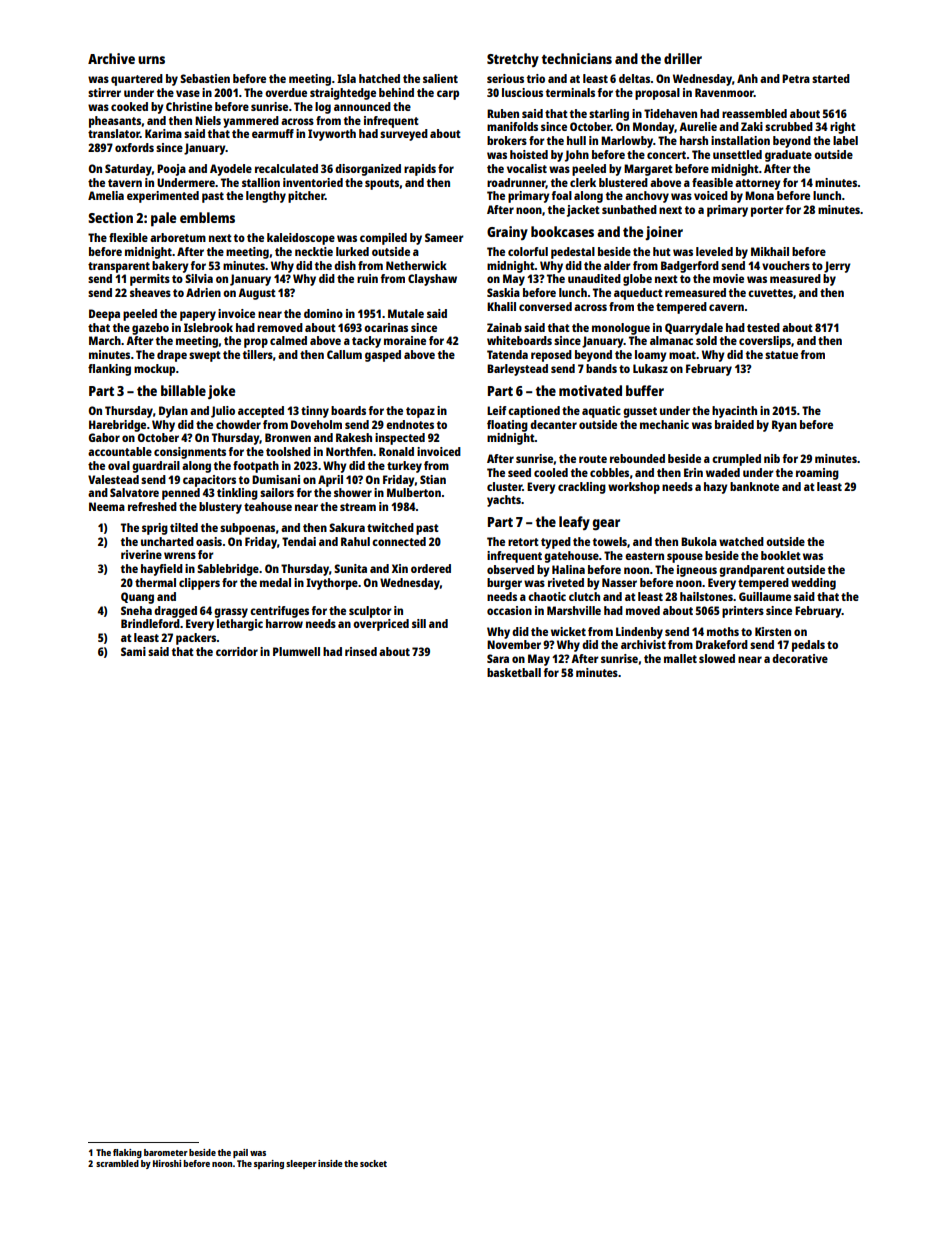 This screenshot has width=952, height=1233. What do you see at coordinates (789, 126) in the screenshot?
I see `scrubbed` at bounding box center [789, 126].
